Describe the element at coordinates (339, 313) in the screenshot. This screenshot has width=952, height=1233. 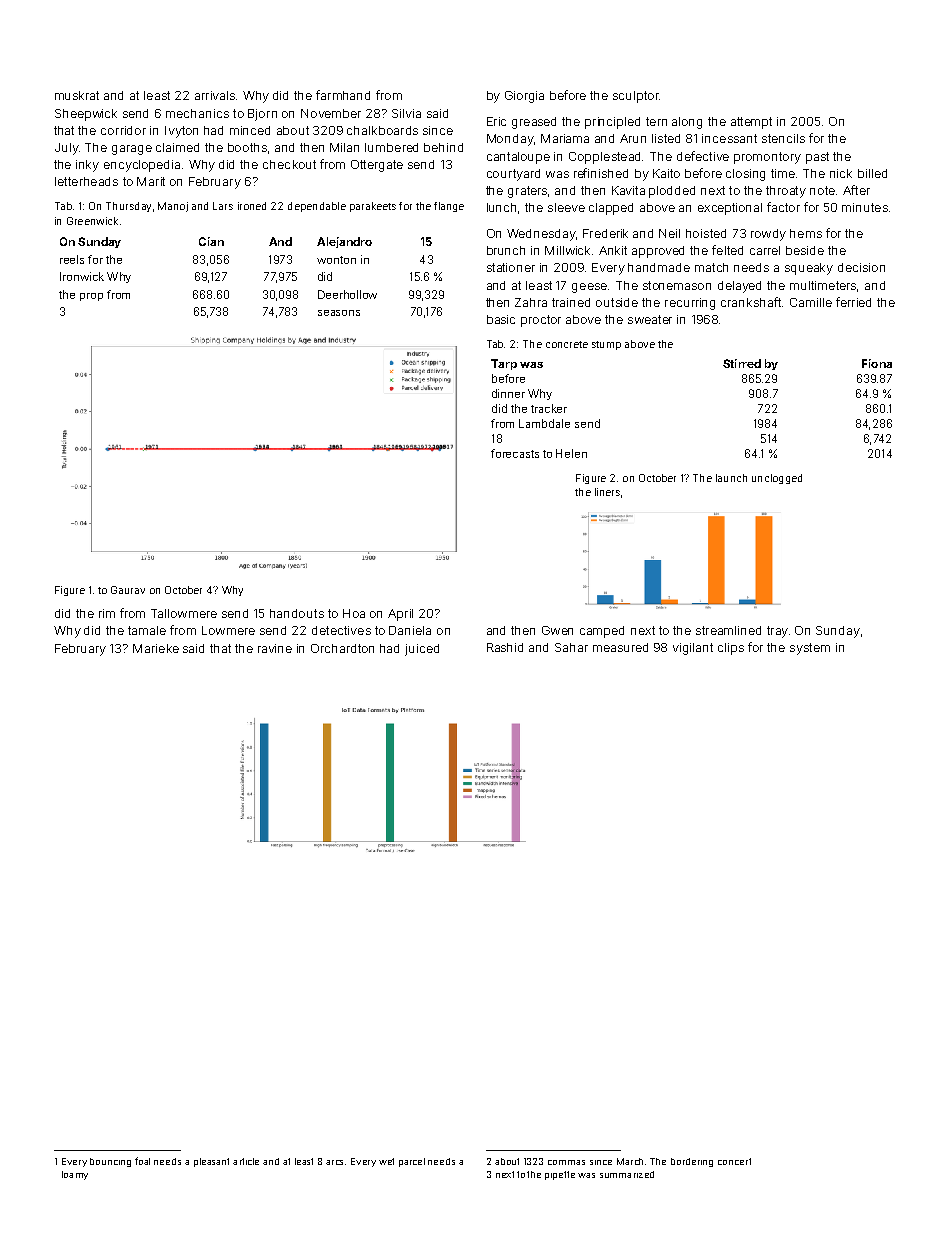
I see `seasons` at that location.
